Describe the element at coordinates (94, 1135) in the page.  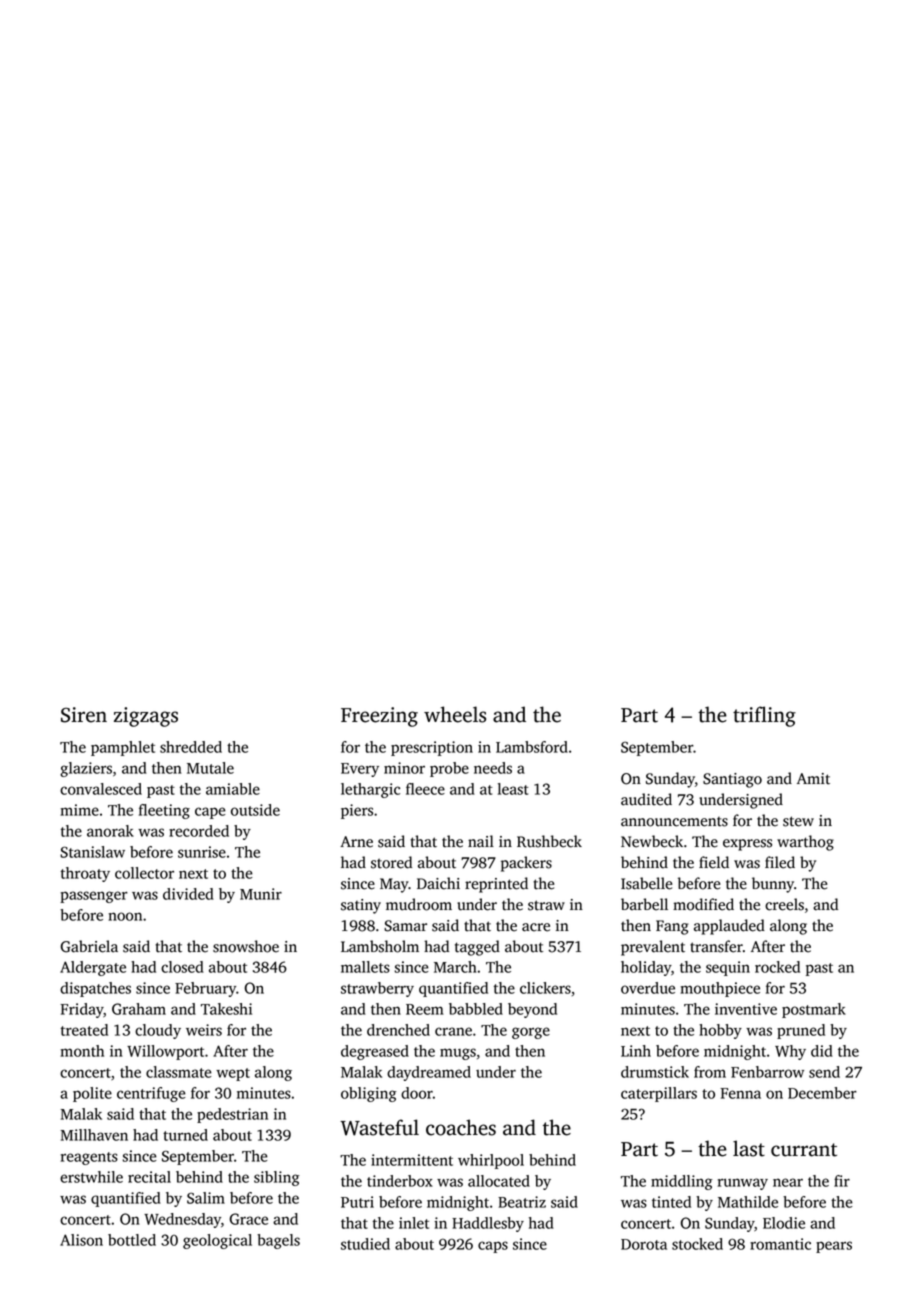
I see `Millhaven` at that location.
